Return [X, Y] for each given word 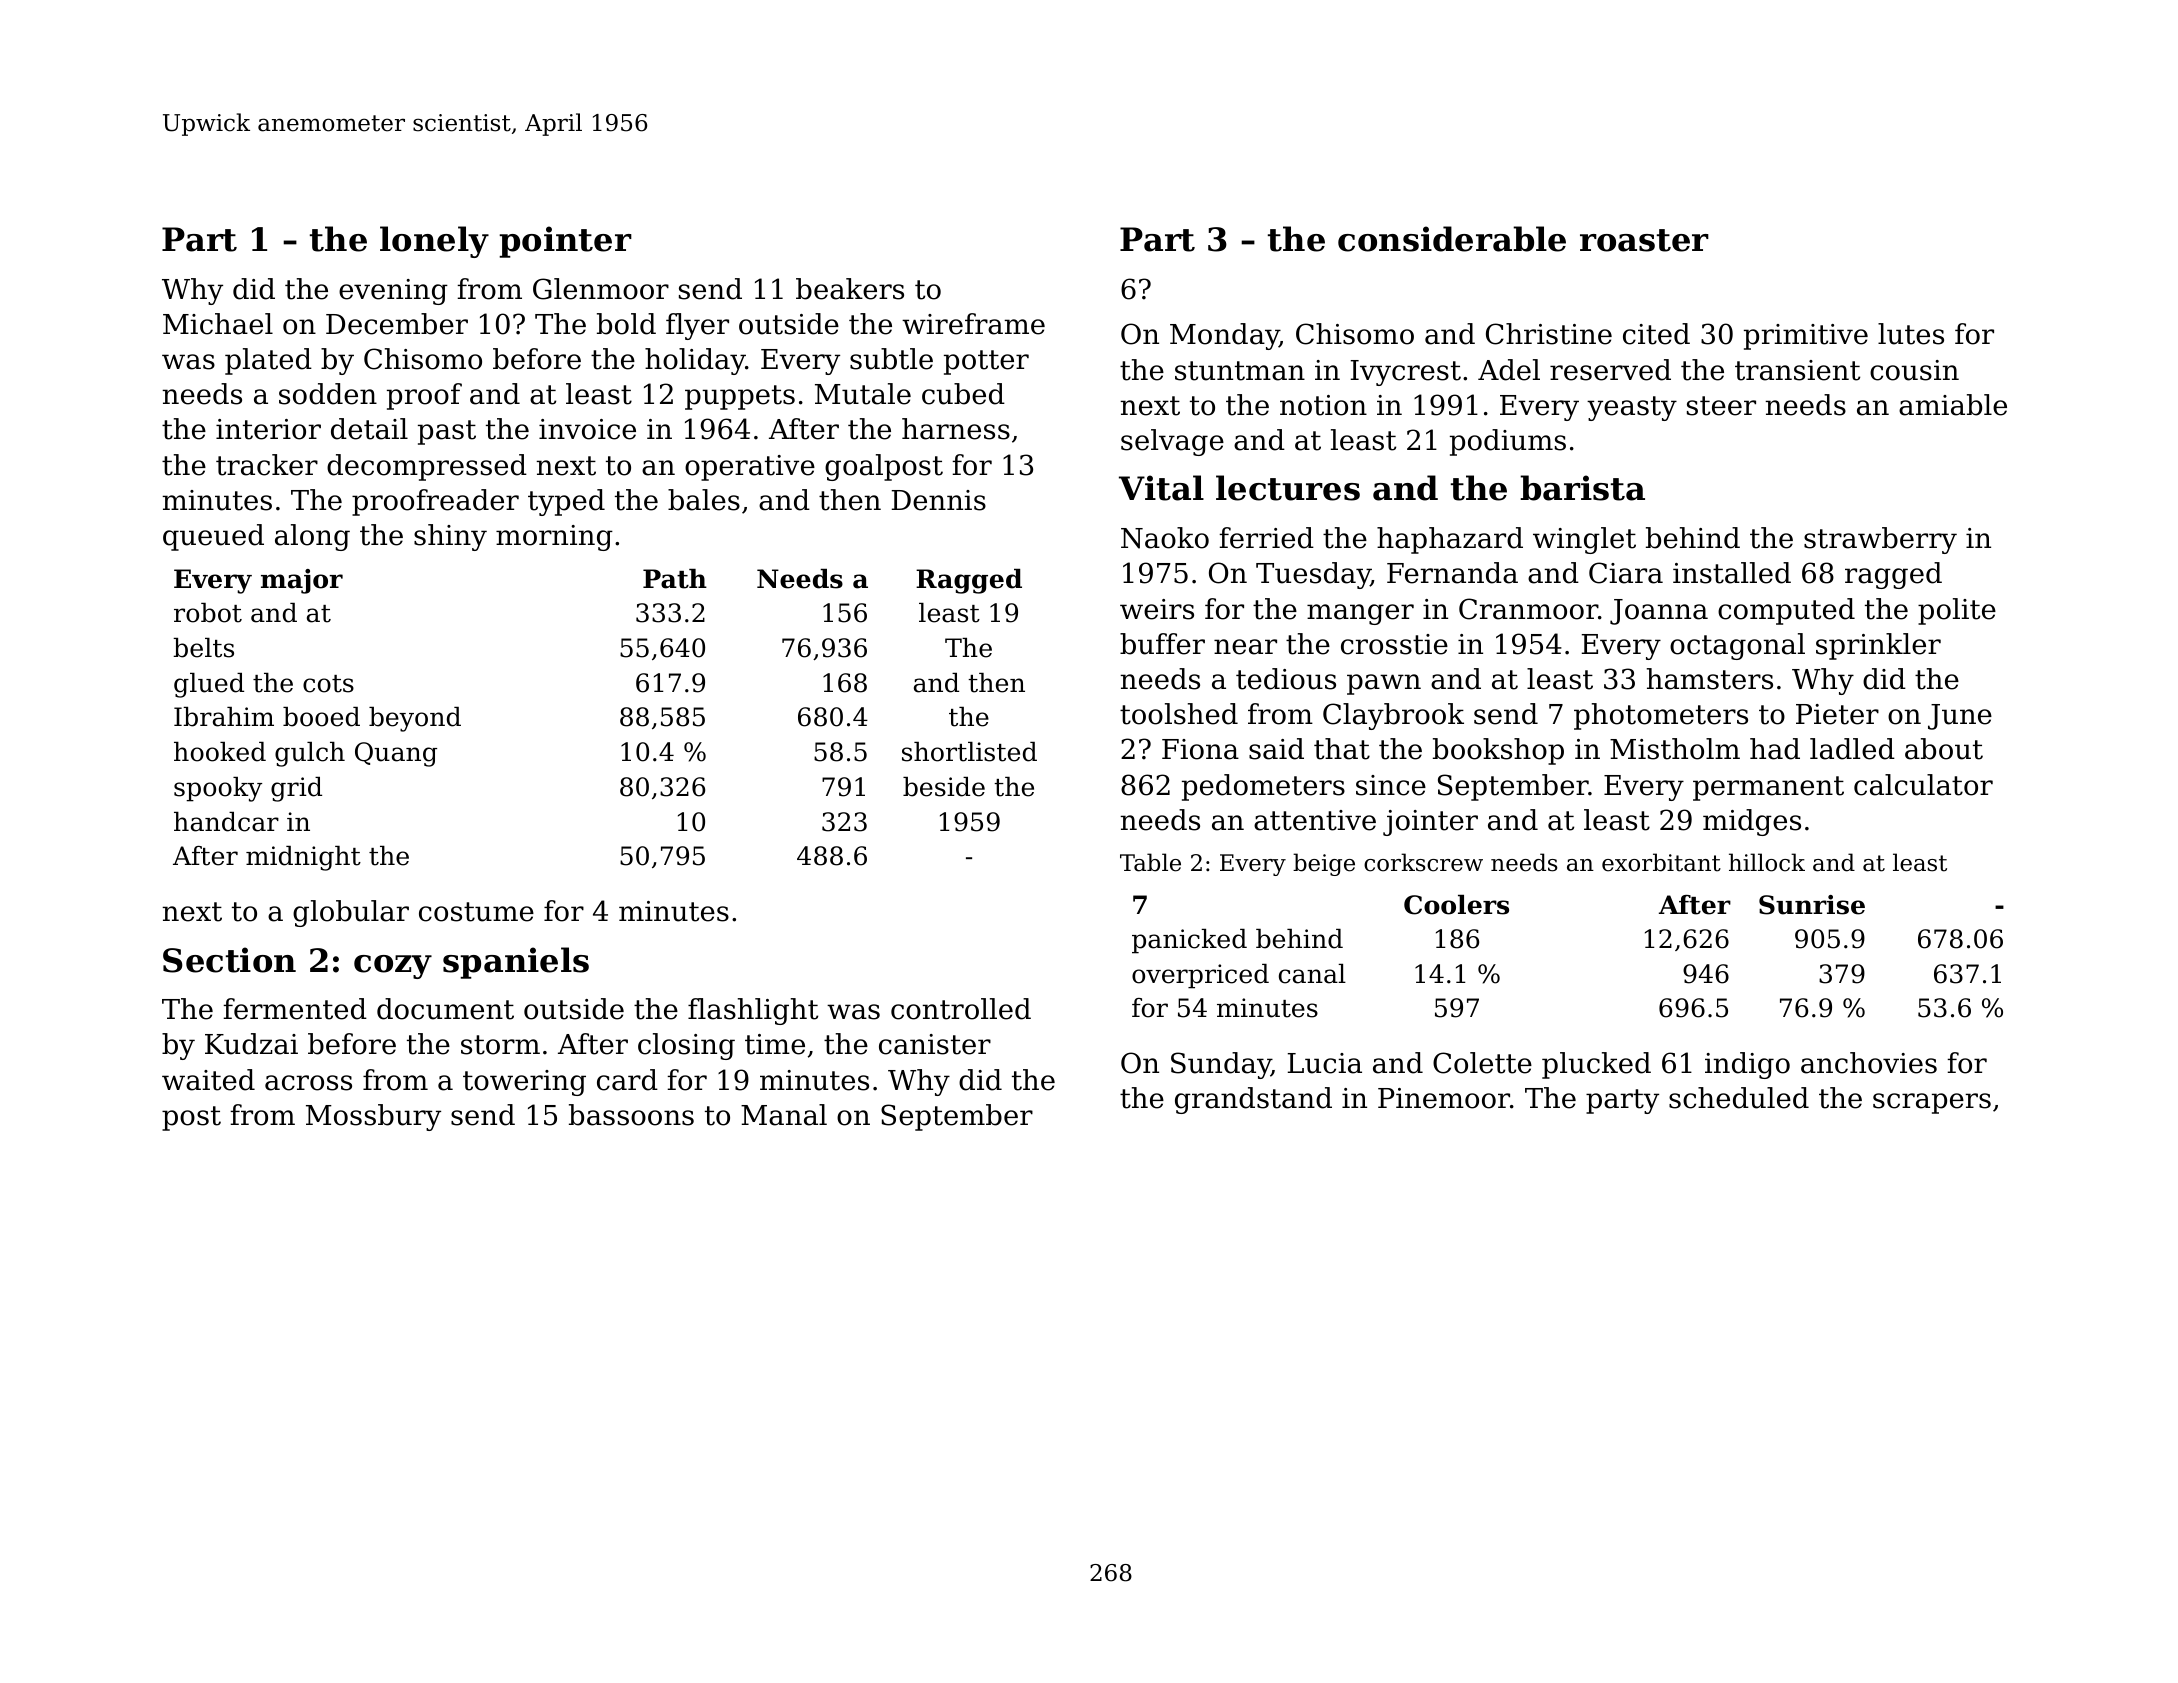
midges [1752, 822]
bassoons [631, 1115]
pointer [565, 242]
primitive [1806, 337]
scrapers [1932, 1103]
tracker [267, 465]
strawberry [1880, 540]
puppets [740, 397]
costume [476, 912]
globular [351, 913]
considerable [1452, 239]
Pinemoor [1444, 1098]
